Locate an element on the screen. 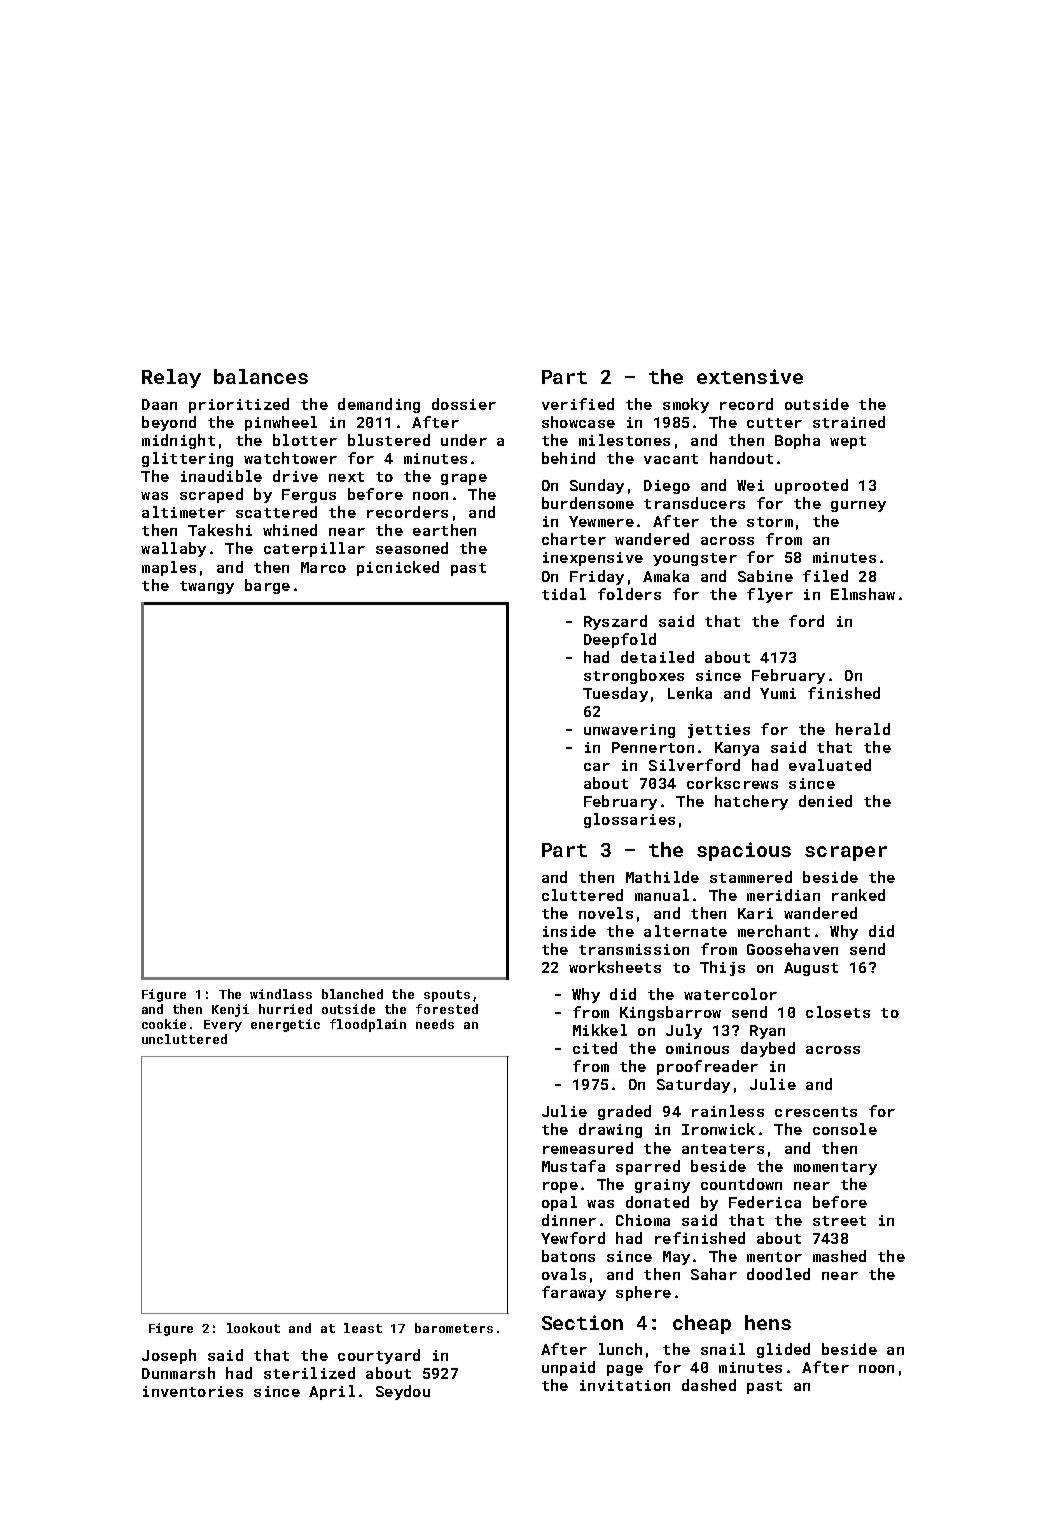 Image resolution: width=1049 pixels, height=1519 pixels. courtyard is located at coordinates (379, 1356).
